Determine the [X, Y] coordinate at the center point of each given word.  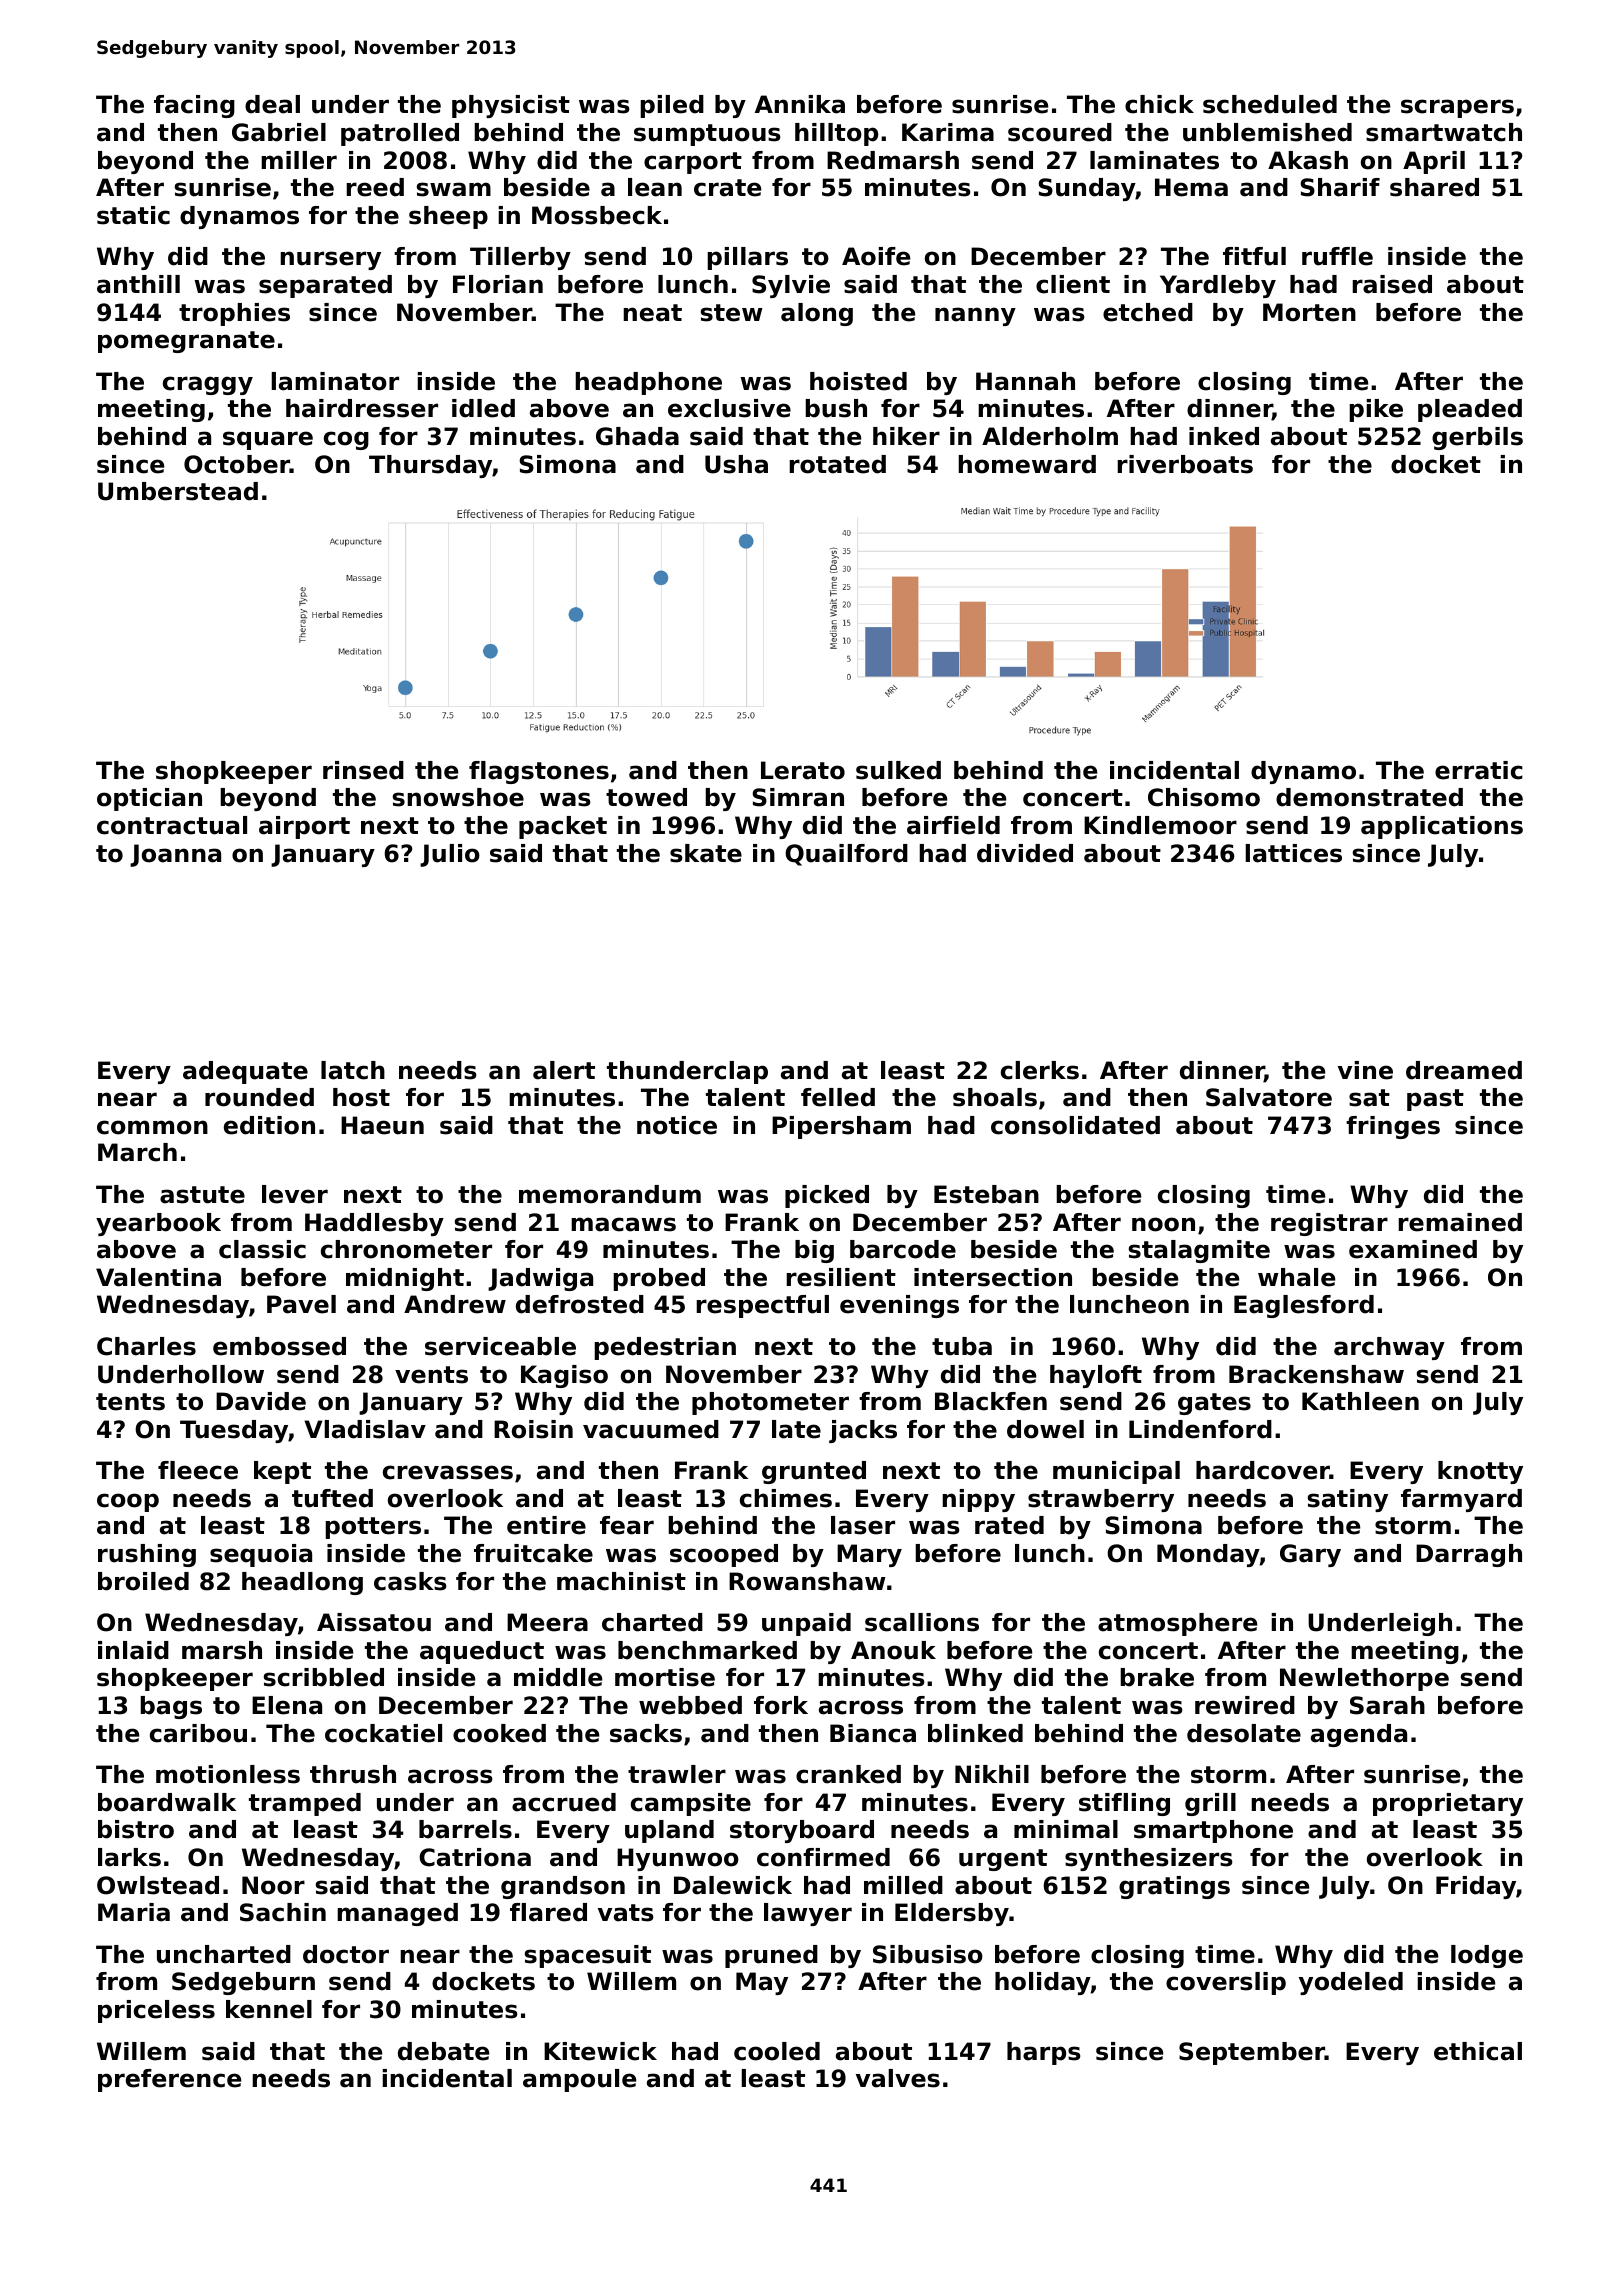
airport [304, 827]
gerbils [1477, 438]
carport [693, 163]
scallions [922, 1622]
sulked [898, 770]
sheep [448, 217]
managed [397, 1914]
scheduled [1270, 104]
